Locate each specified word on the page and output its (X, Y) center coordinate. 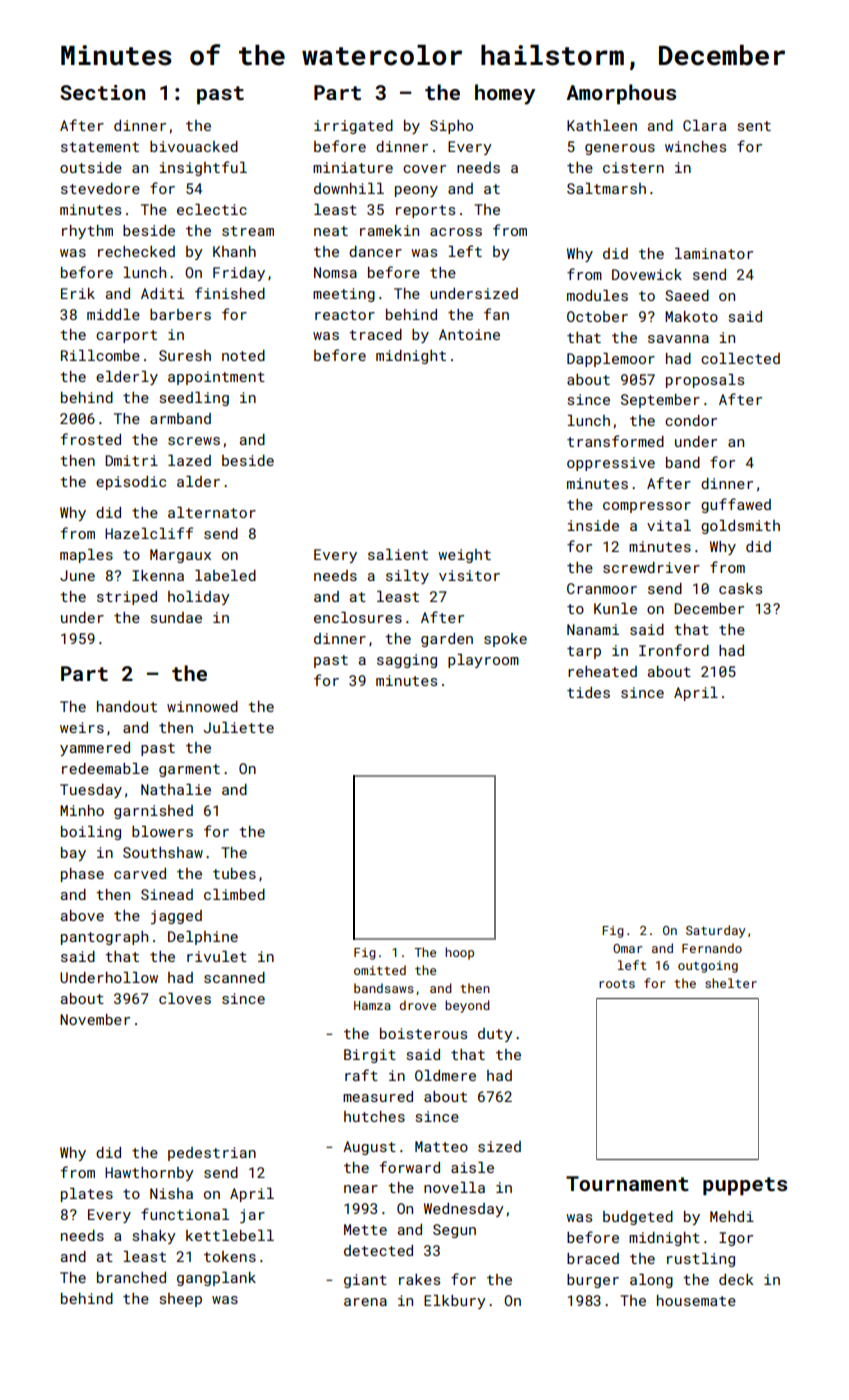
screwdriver (651, 567)
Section (102, 92)
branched (131, 1277)
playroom (483, 661)
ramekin (389, 230)
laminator (714, 253)
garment (189, 770)
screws (194, 441)
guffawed (736, 505)
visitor (469, 575)
